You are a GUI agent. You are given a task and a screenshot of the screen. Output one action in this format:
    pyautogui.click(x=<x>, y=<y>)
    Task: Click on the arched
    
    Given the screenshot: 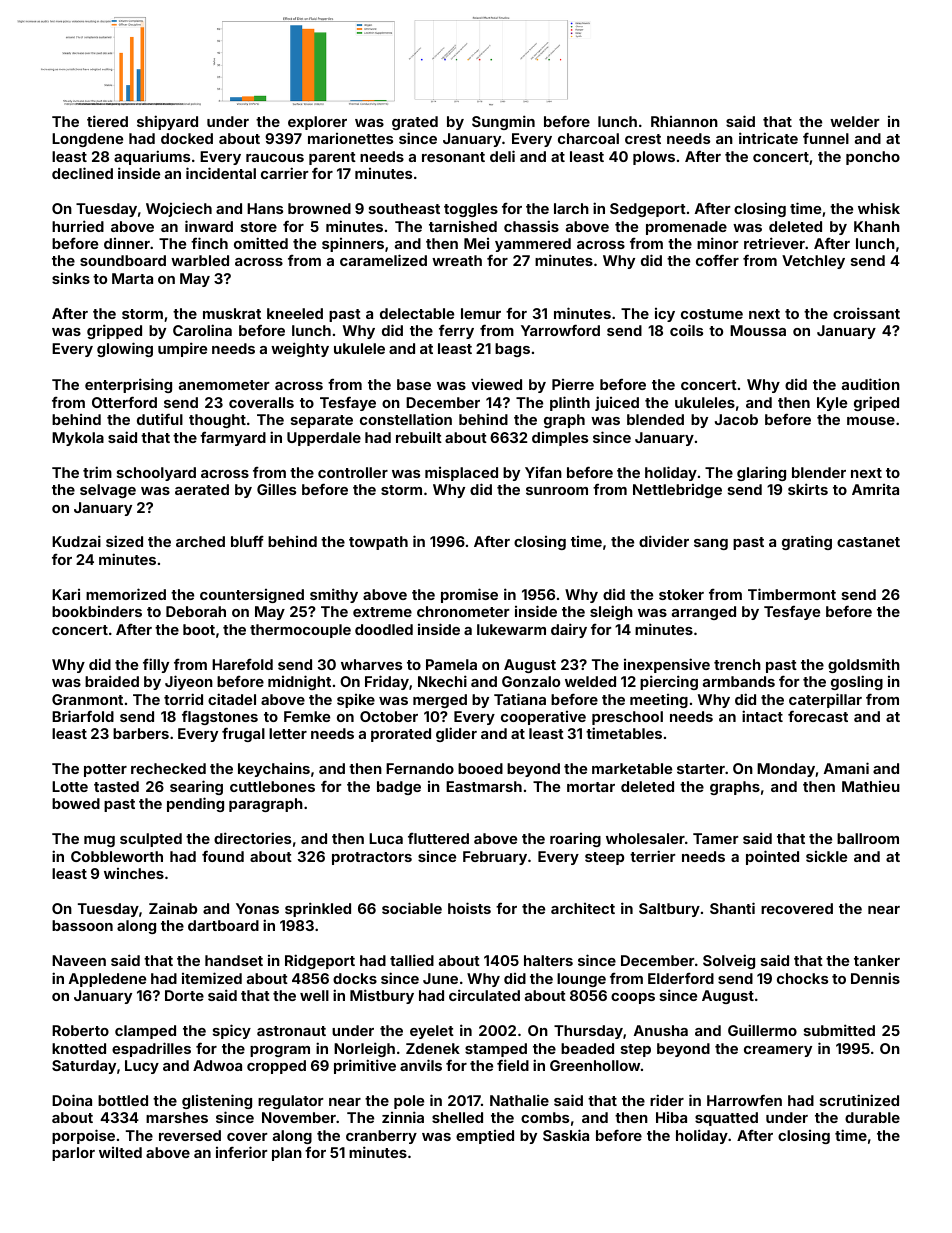 What is the action you would take?
    pyautogui.click(x=200, y=541)
